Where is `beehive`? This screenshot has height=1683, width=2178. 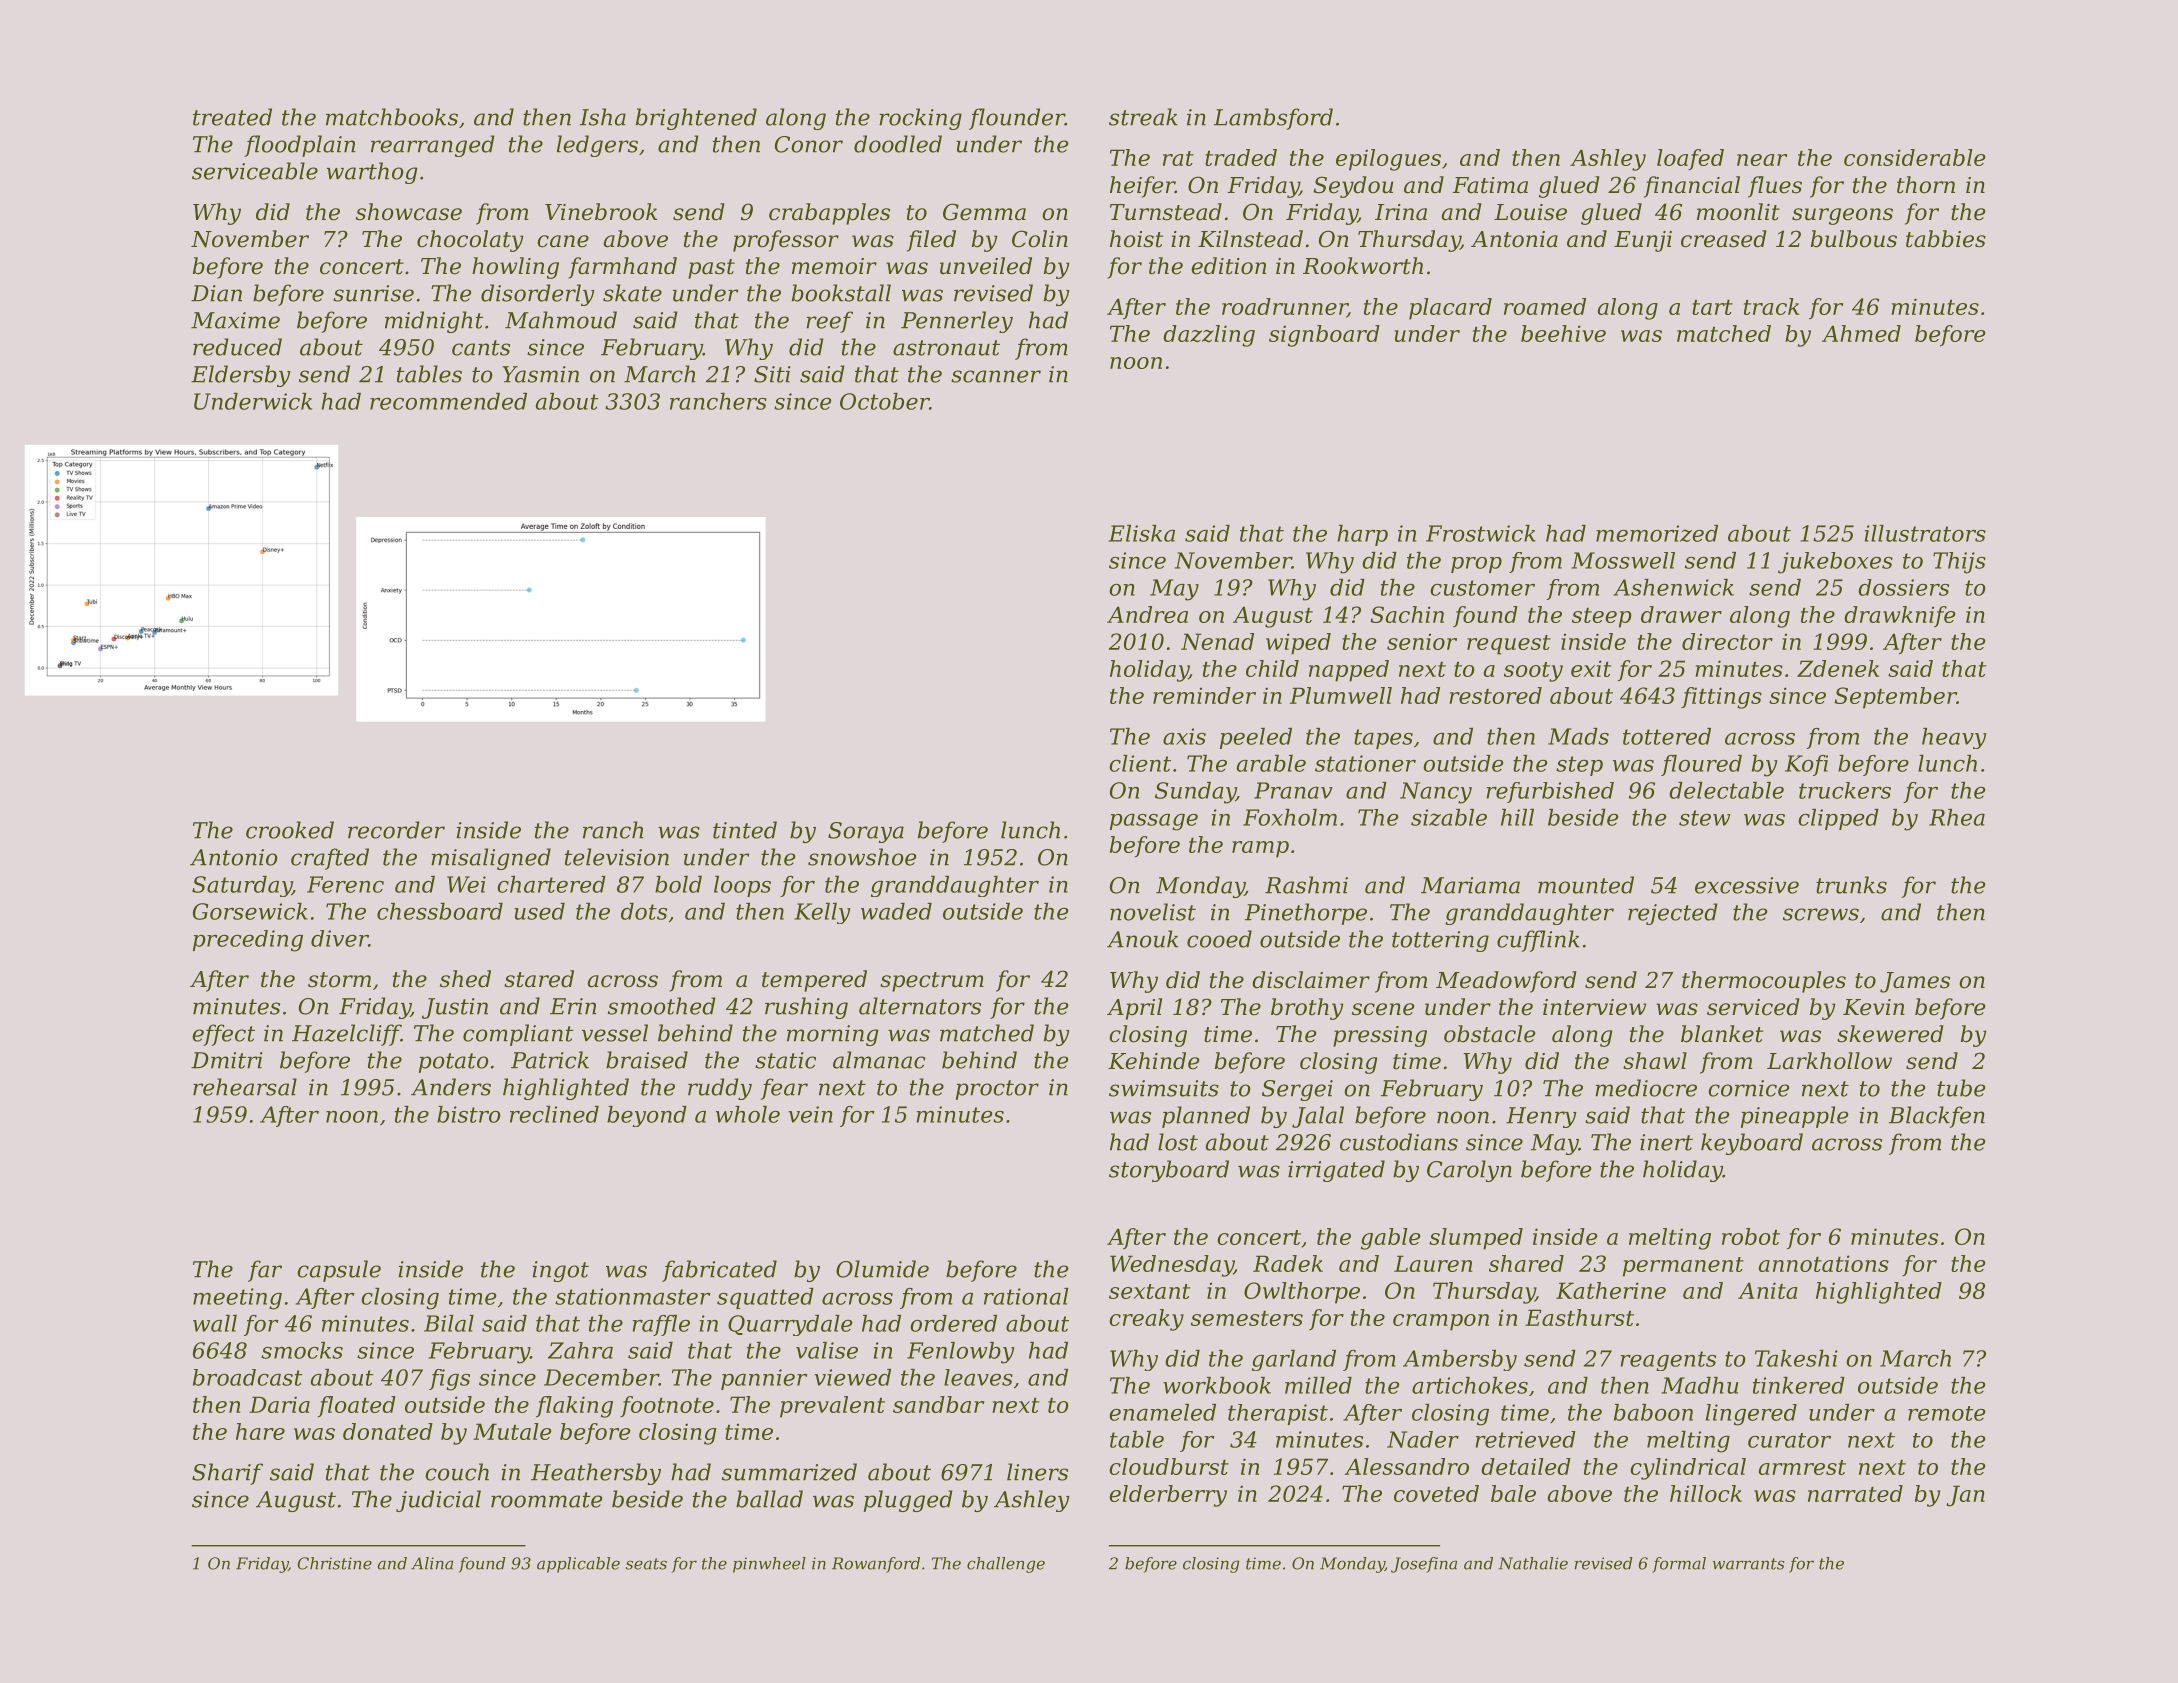
beehive is located at coordinates (1563, 333).
